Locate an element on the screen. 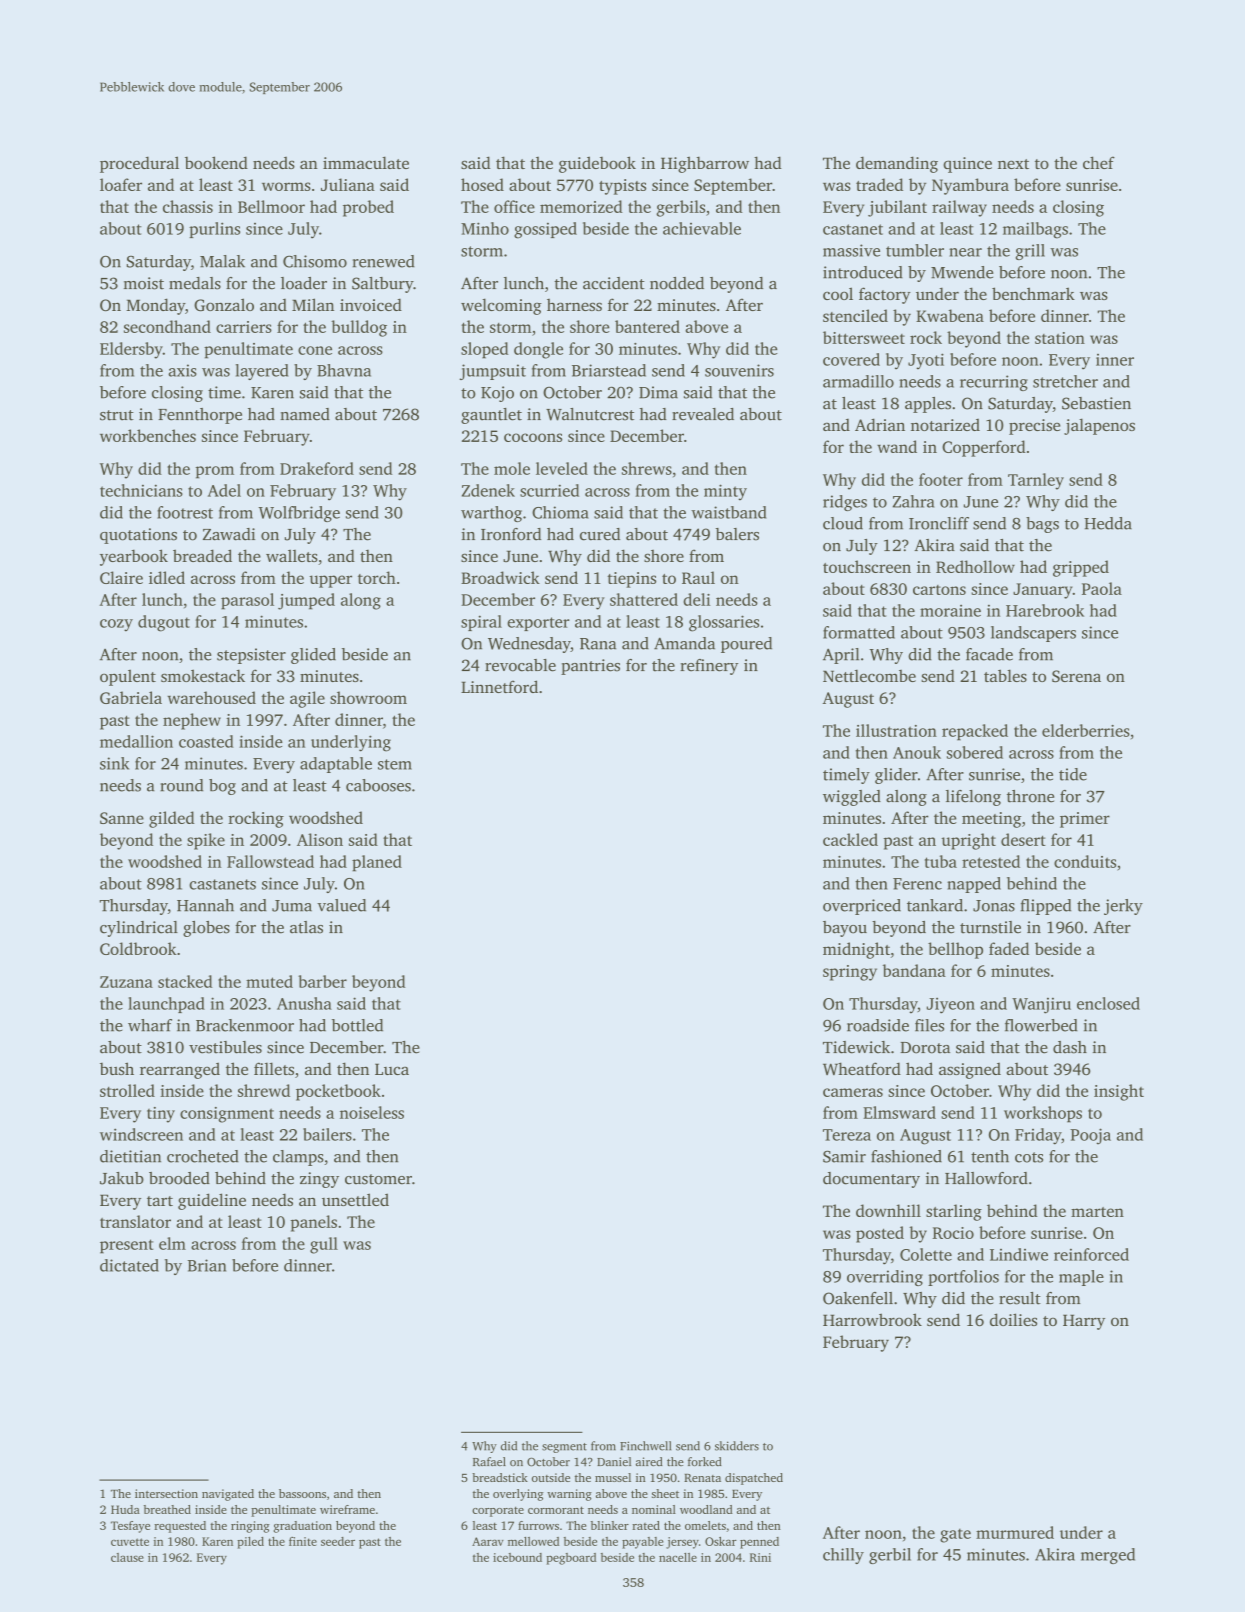  merged is located at coordinates (1108, 1556).
